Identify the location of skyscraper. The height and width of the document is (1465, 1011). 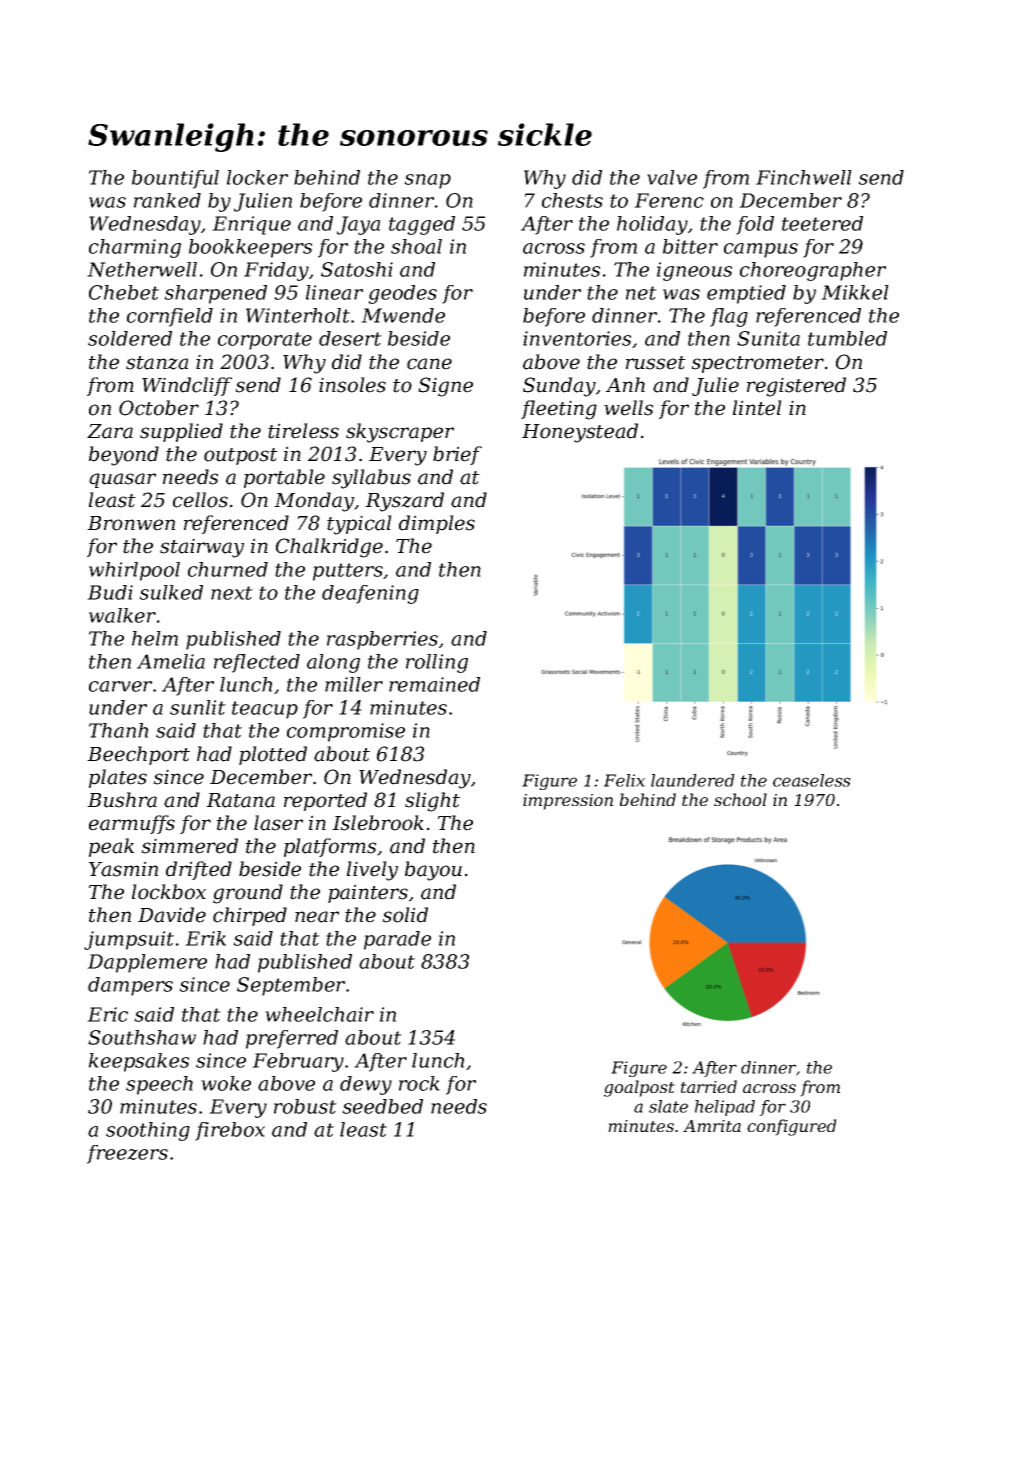
(400, 433).
